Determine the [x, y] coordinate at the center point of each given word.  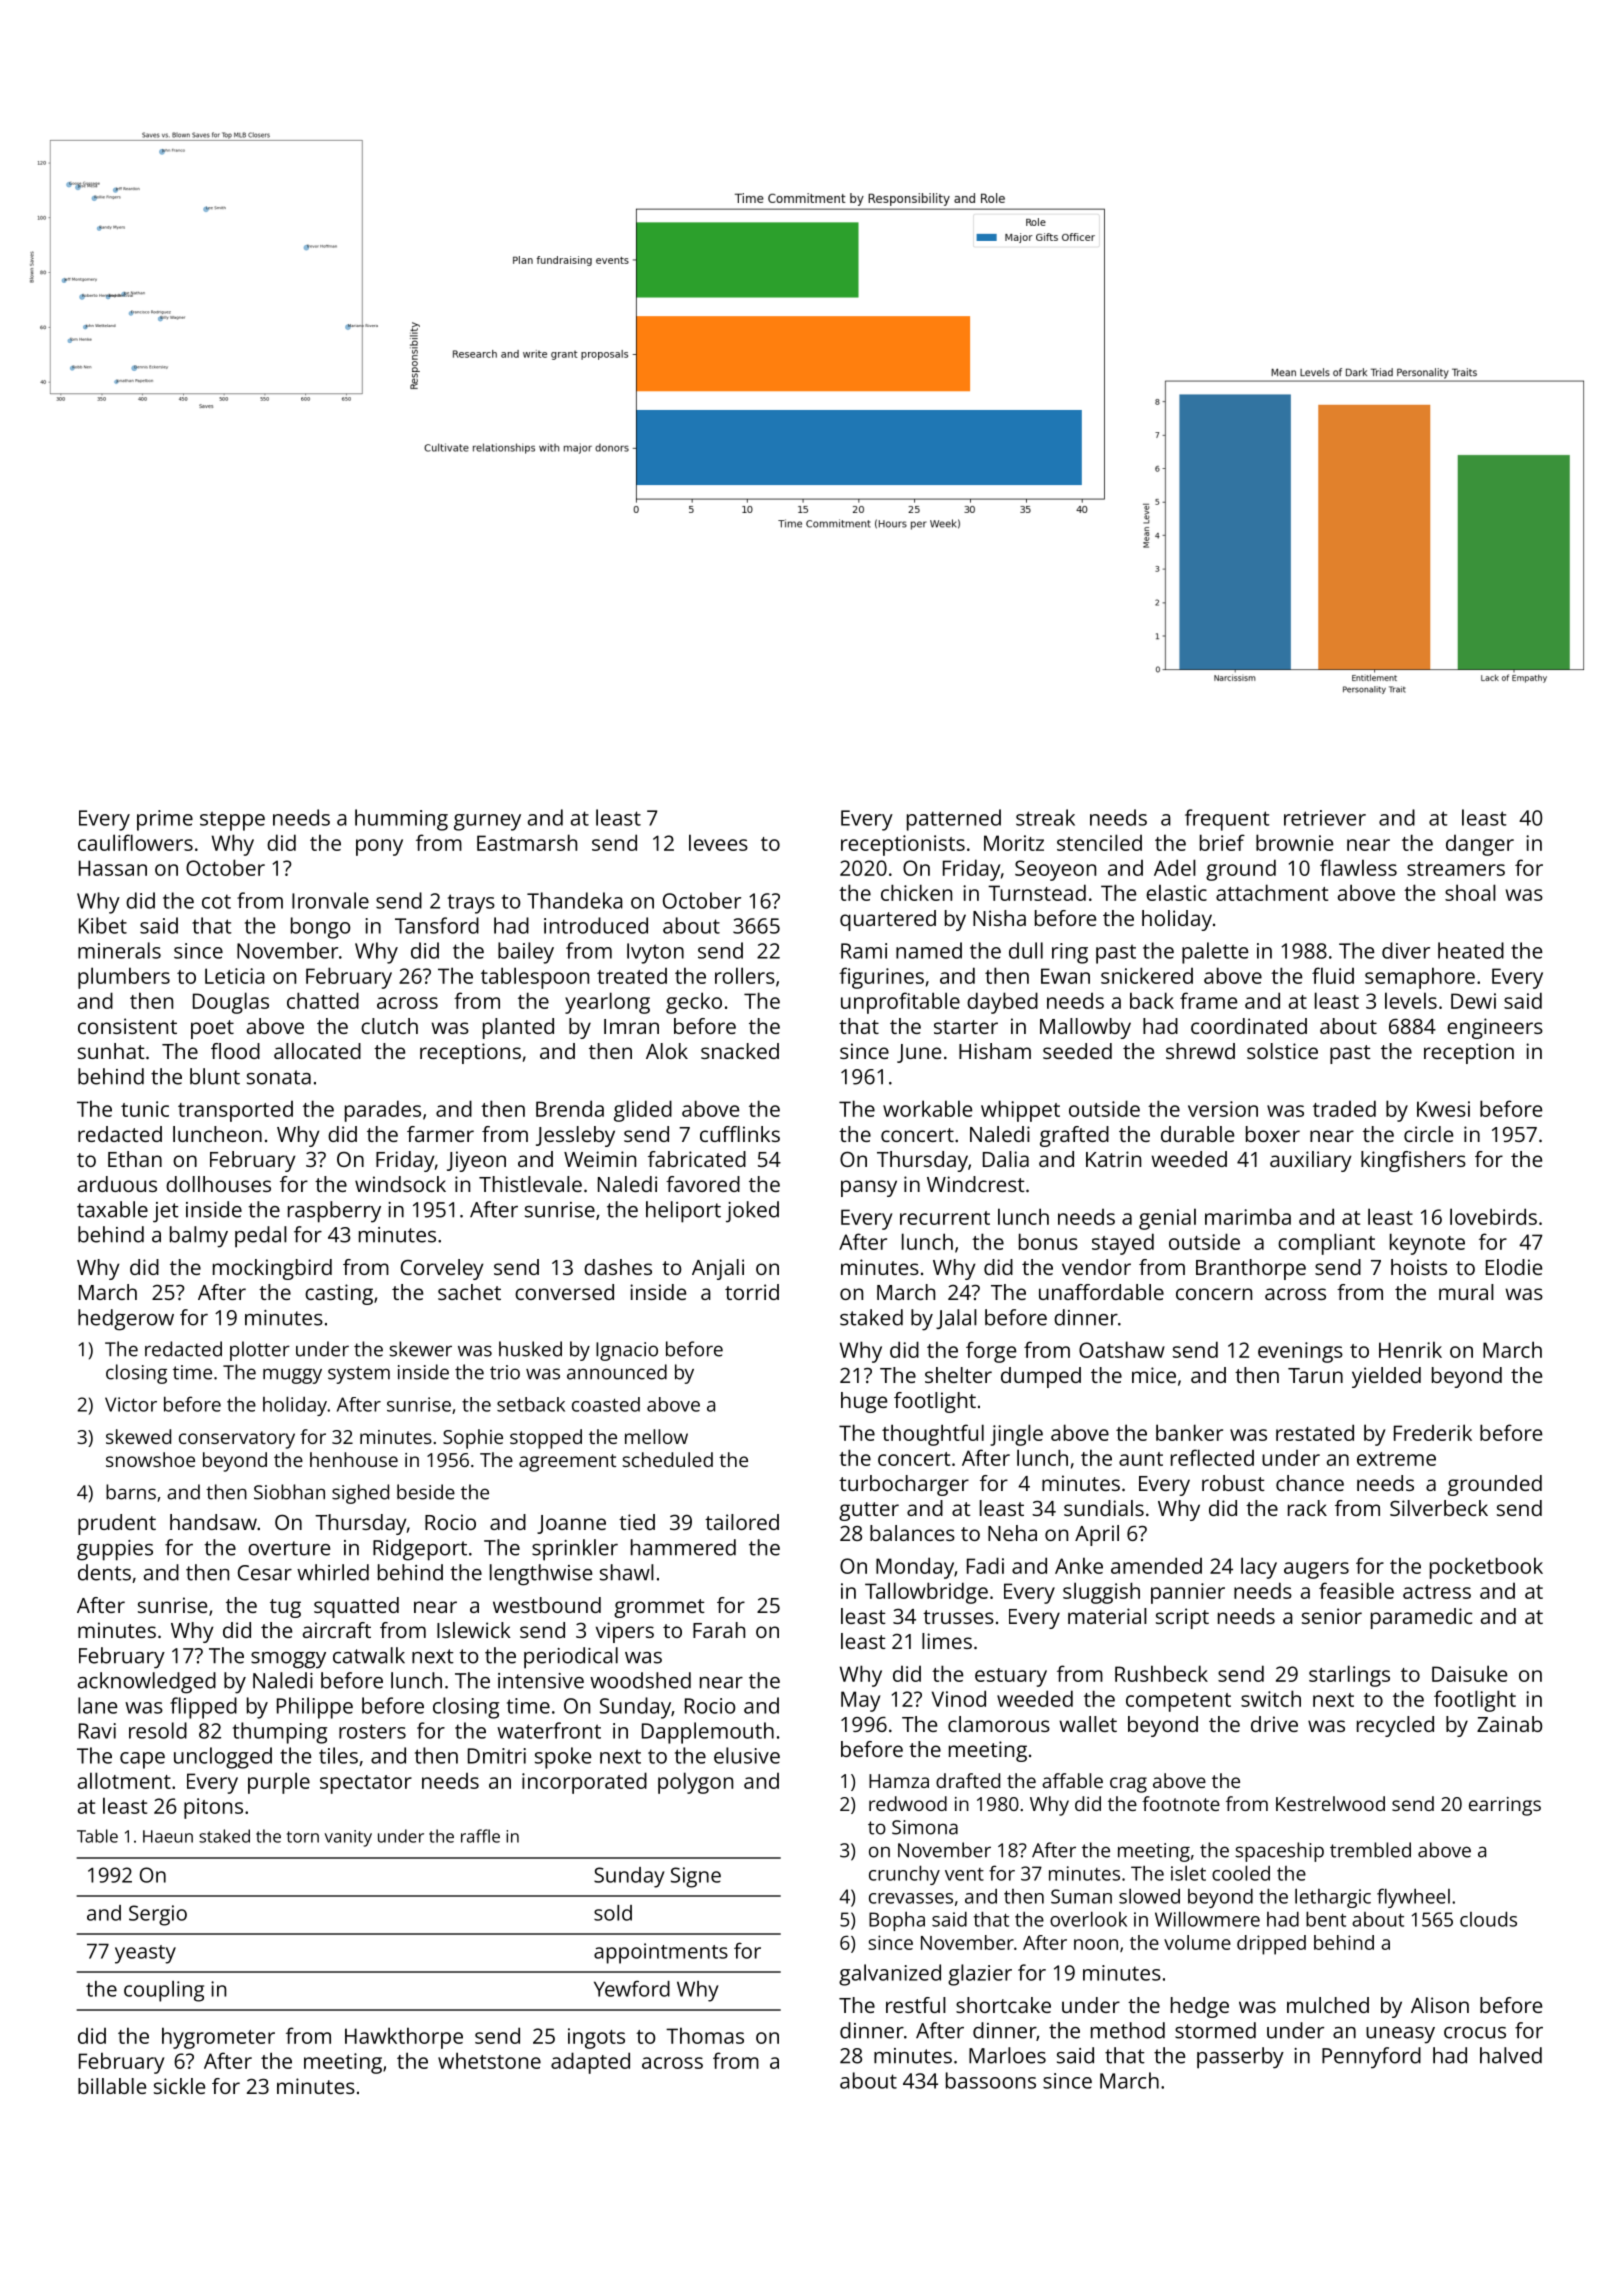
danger [1480, 845]
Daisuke [1469, 1673]
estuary [1011, 1677]
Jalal [956, 1319]
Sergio [158, 1915]
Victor [131, 1404]
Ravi [97, 1731]
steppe [232, 821]
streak [1045, 817]
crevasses [911, 1898]
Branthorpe [1251, 1269]
